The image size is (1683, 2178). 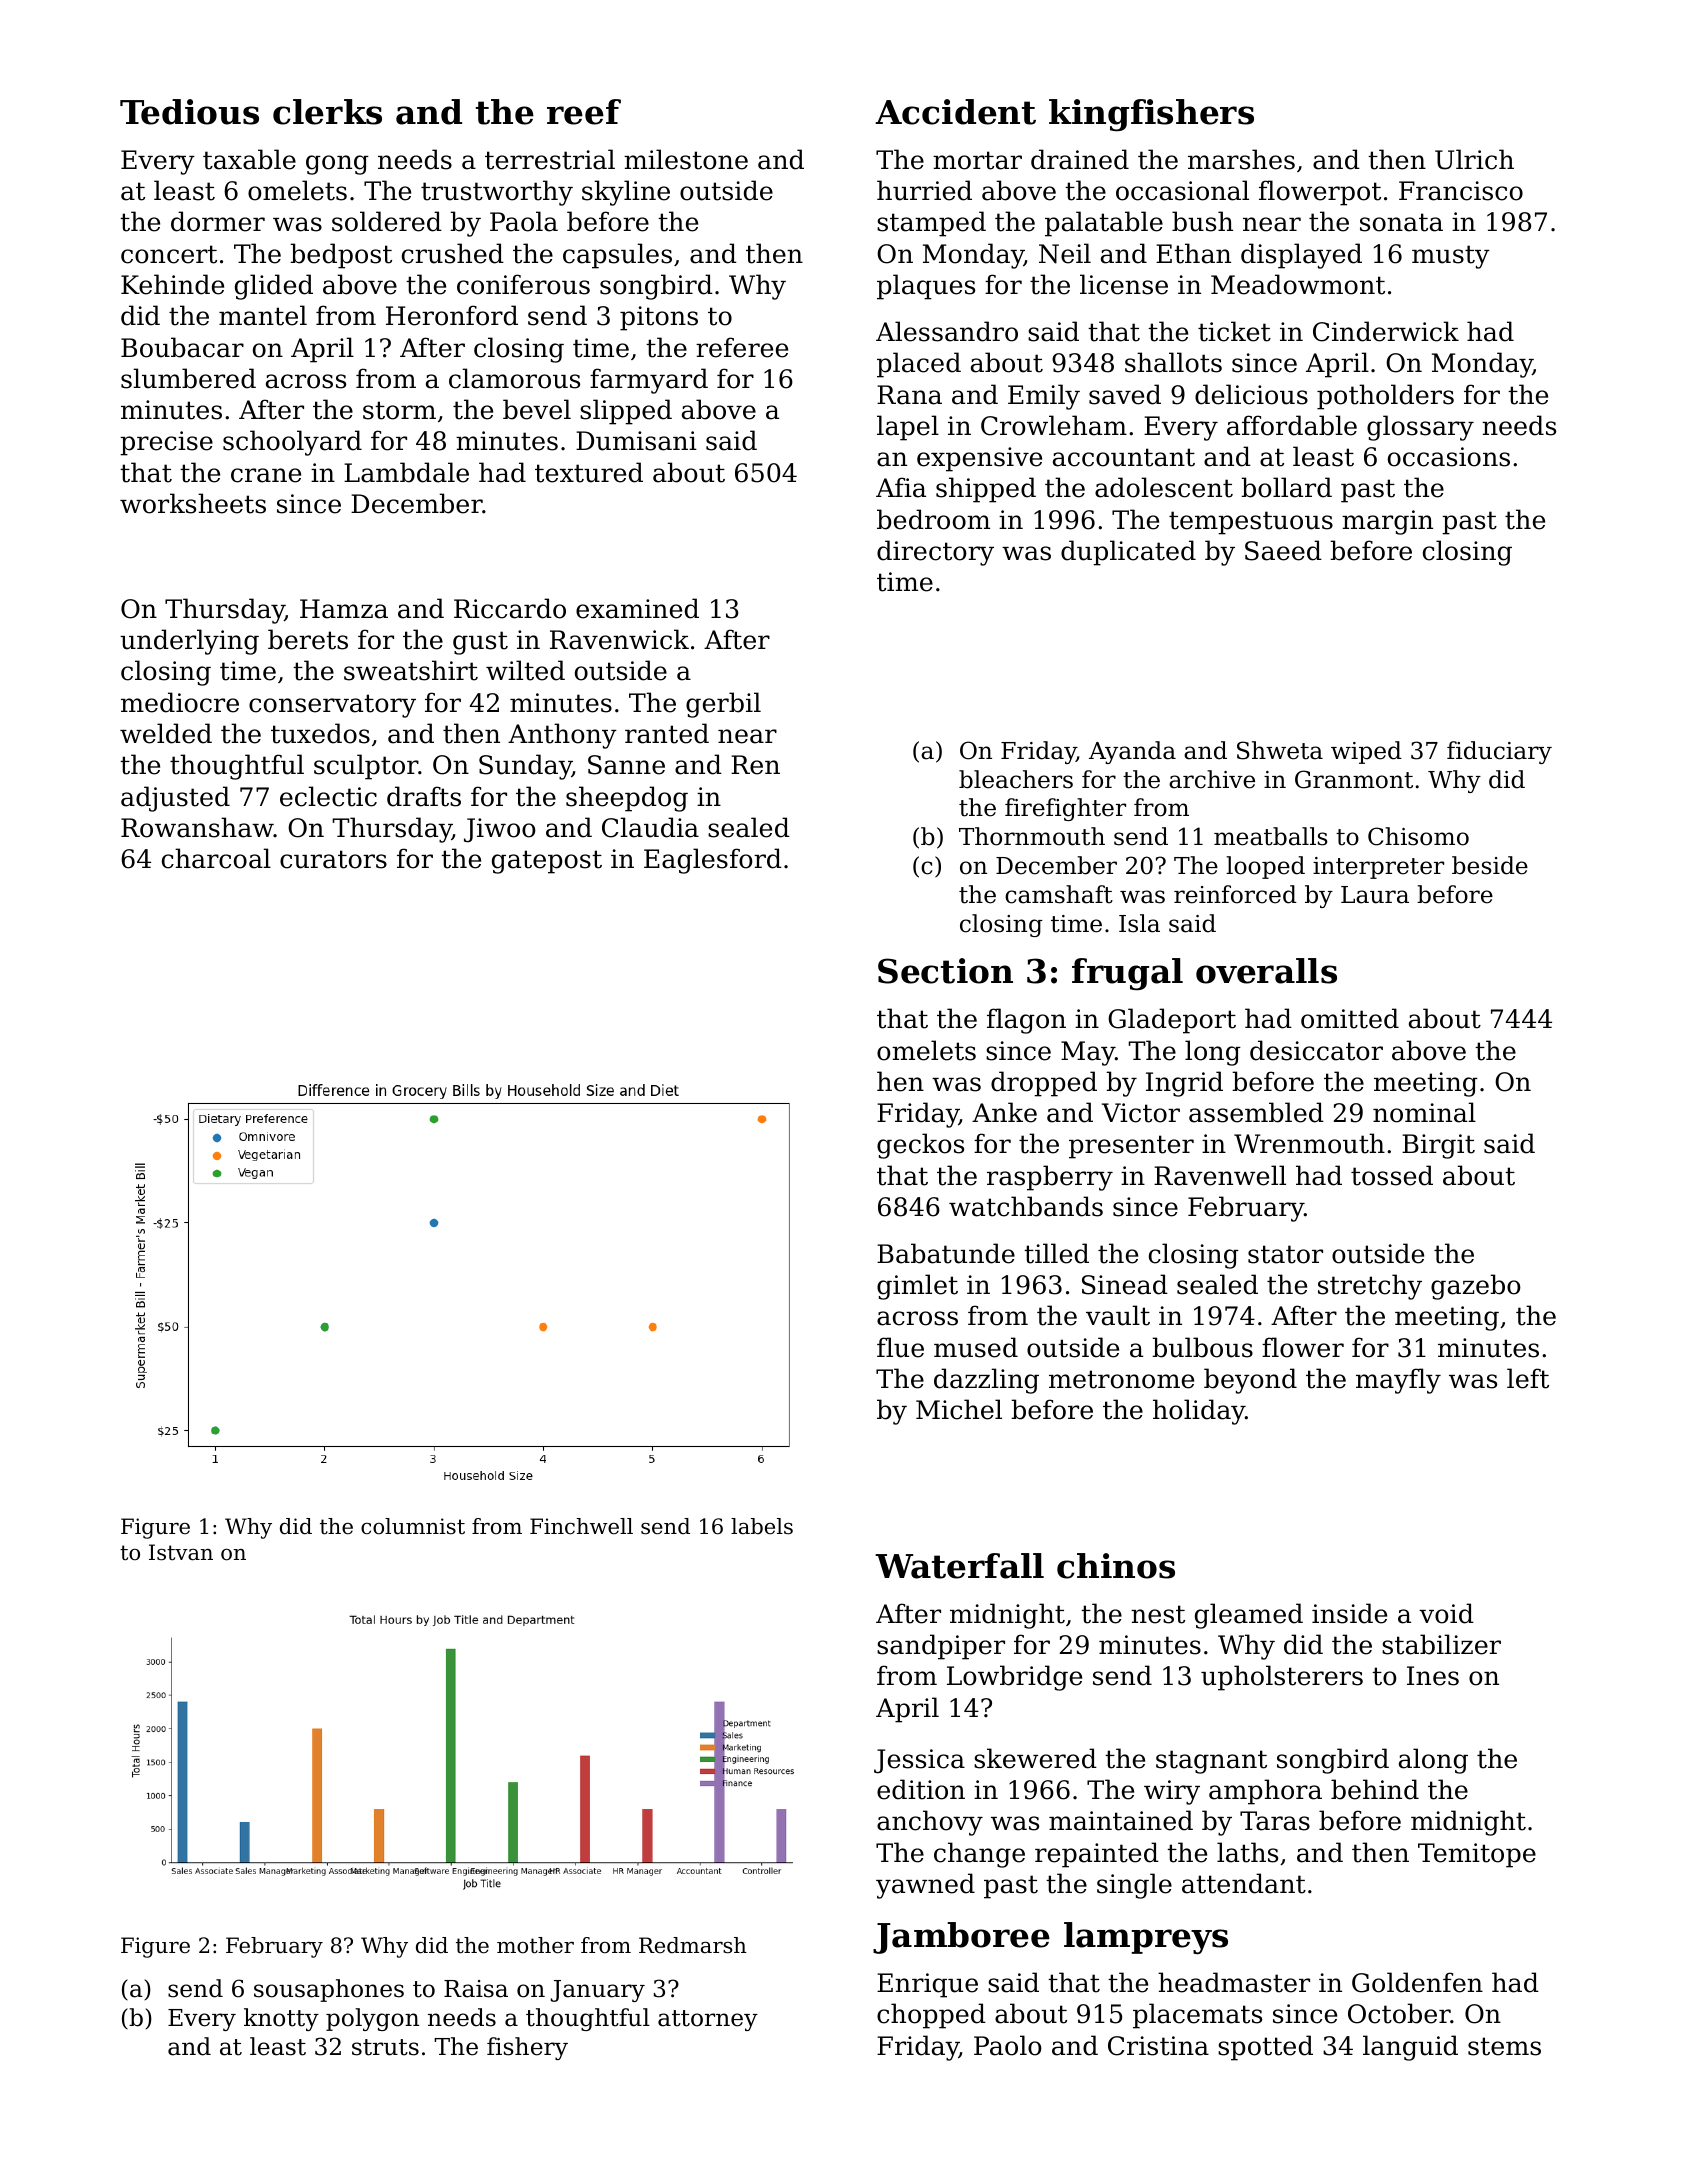 I want to click on nominal, so click(x=1424, y=1112).
